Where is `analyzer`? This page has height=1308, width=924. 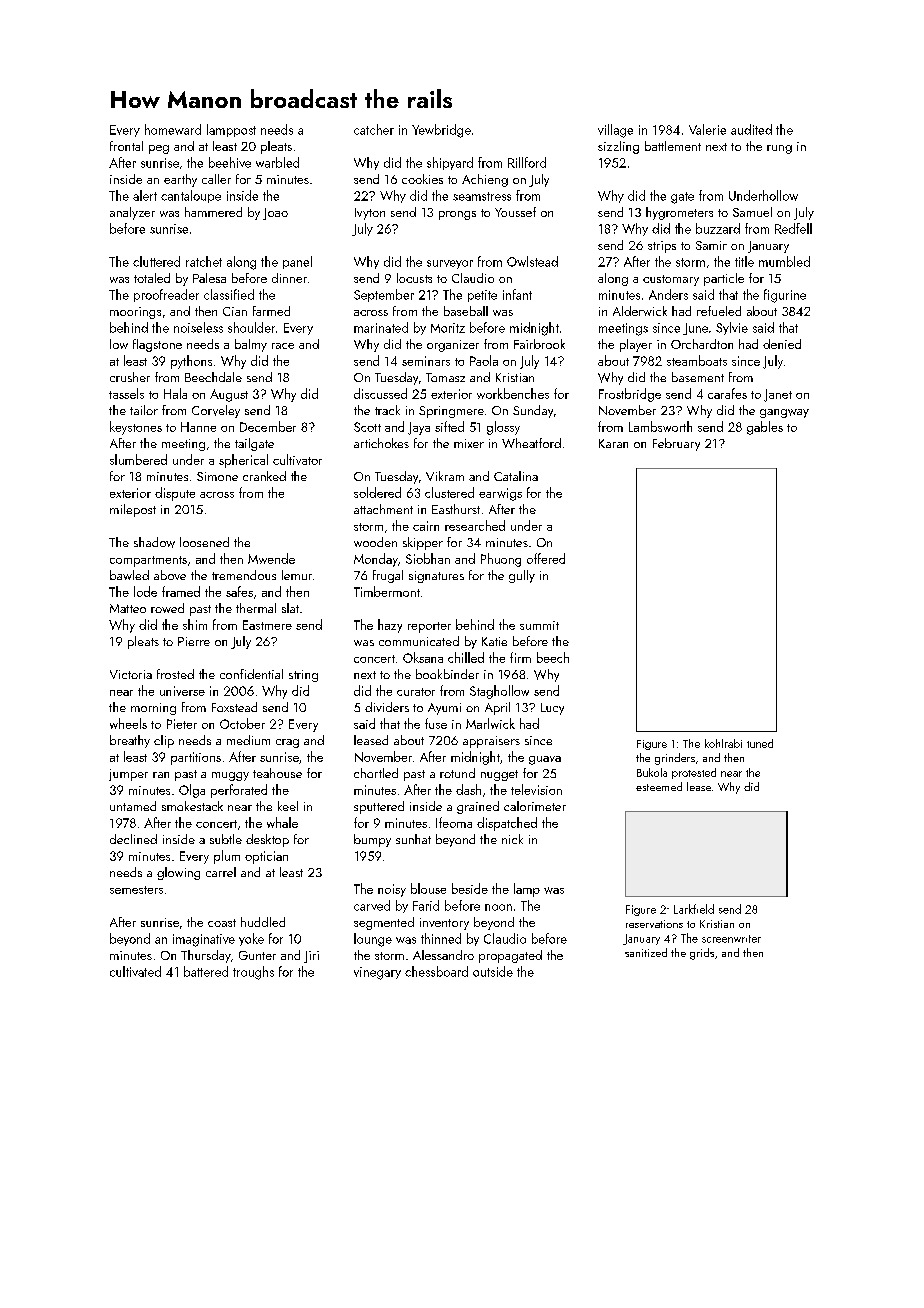 analyzer is located at coordinates (132, 213).
